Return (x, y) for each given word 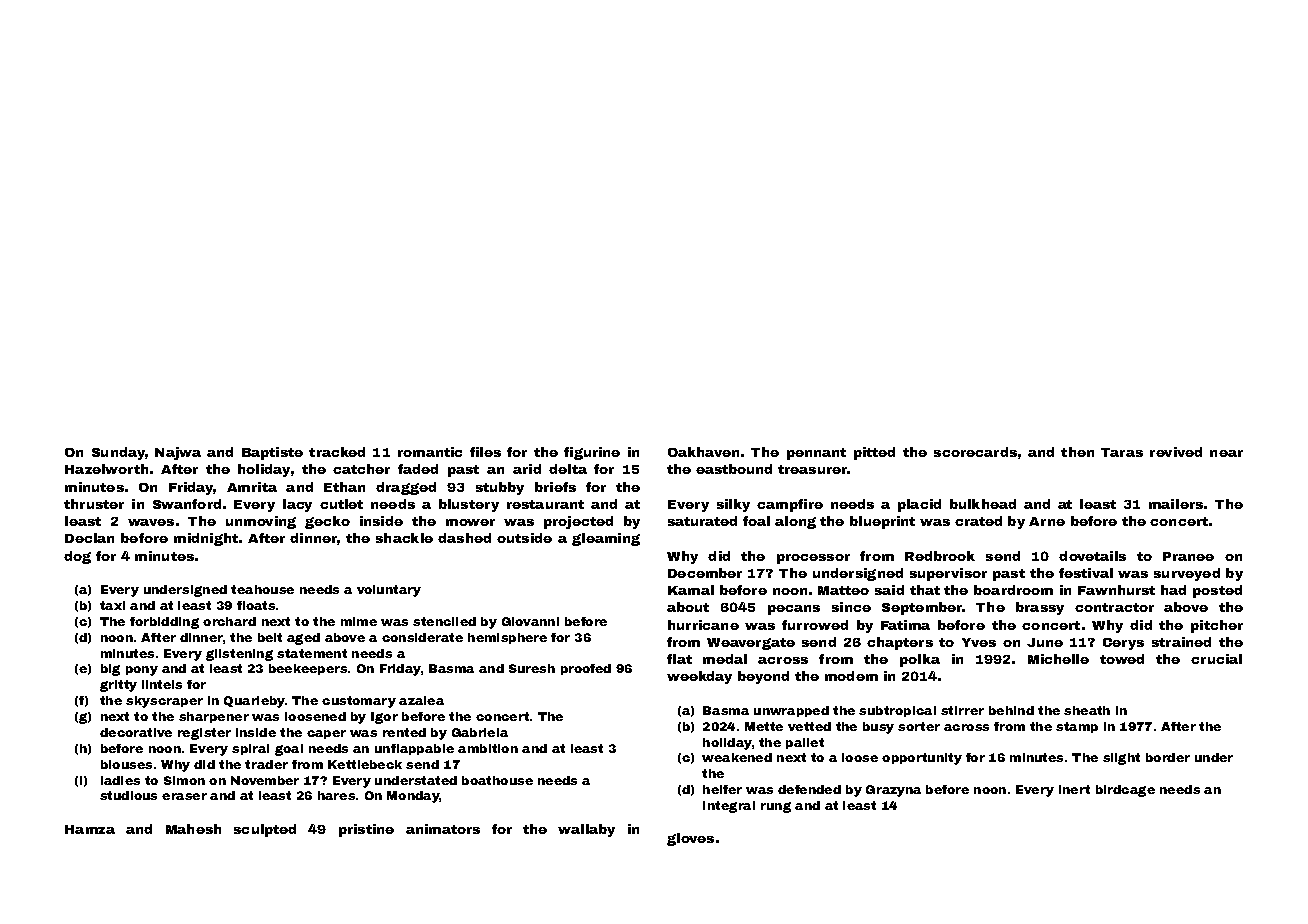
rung (776, 807)
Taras (1122, 452)
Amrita (252, 487)
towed (1122, 659)
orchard (229, 621)
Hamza (90, 829)
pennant (816, 454)
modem (851, 676)
